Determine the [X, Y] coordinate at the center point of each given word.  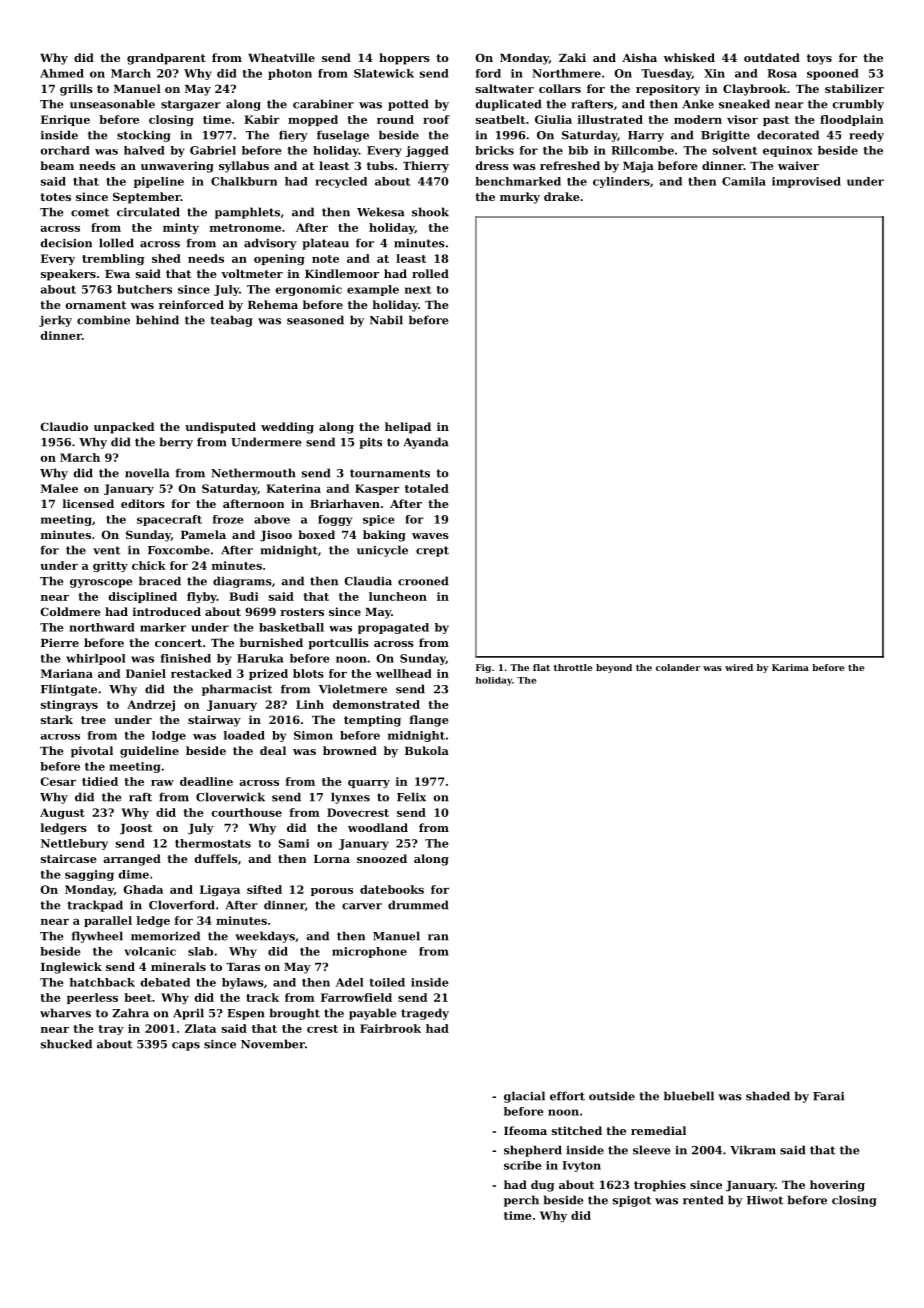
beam [57, 165]
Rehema [273, 304]
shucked [66, 1044]
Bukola [427, 750]
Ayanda [425, 443]
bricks [494, 150]
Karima [790, 667]
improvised [806, 182]
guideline [149, 752]
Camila [744, 181]
